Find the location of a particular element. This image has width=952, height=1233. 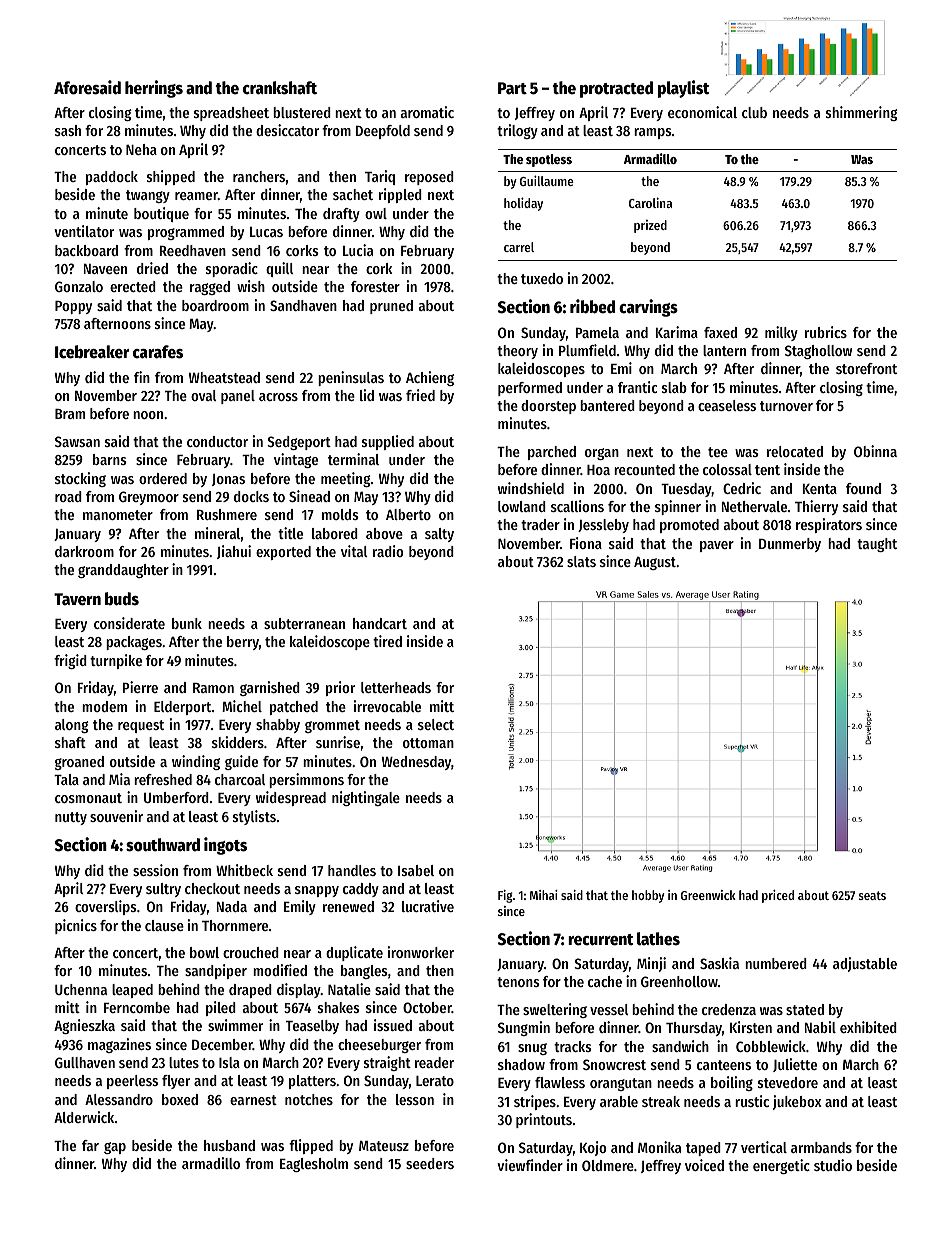

fried is located at coordinates (420, 395).
